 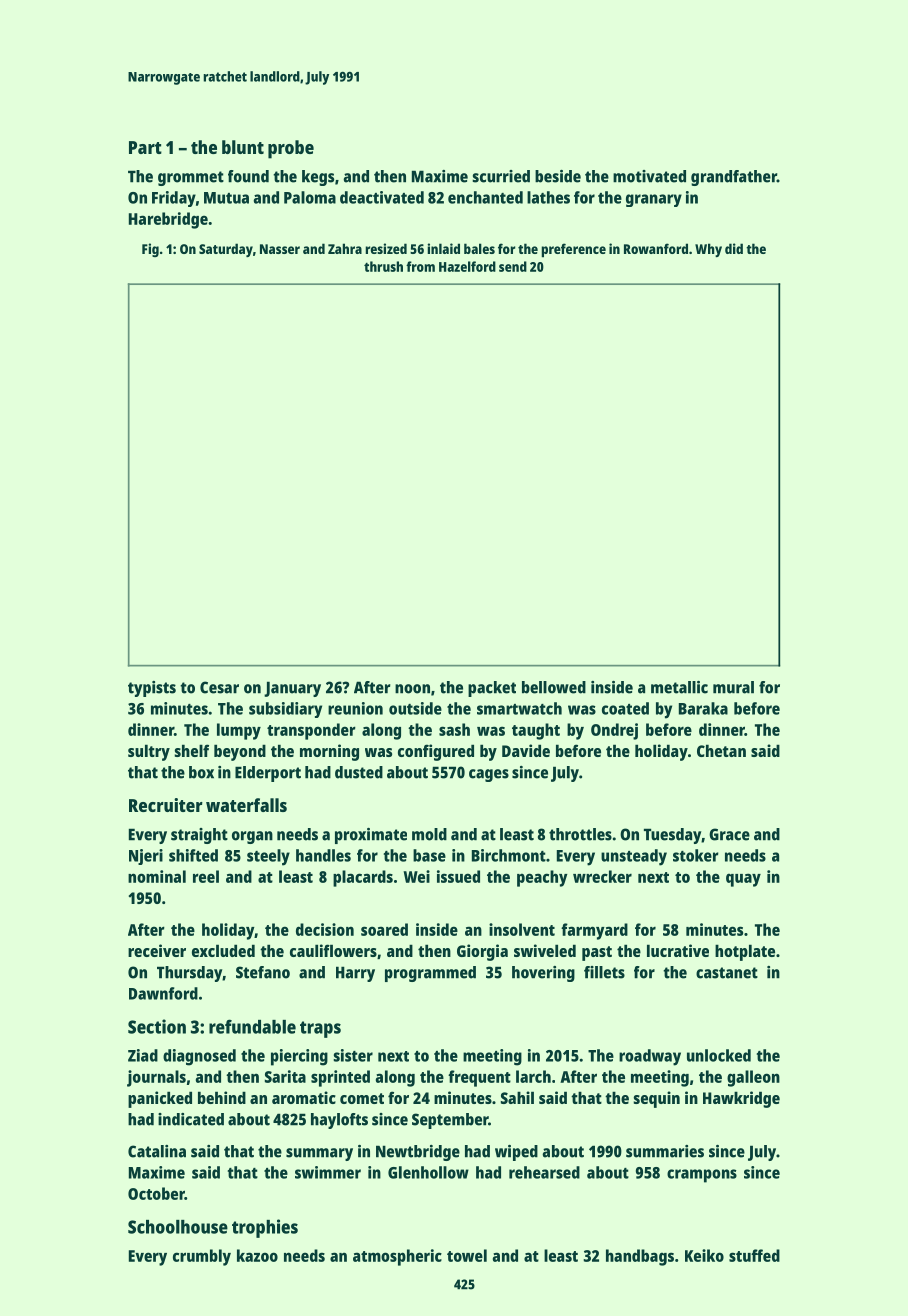 What do you see at coordinates (573, 250) in the document?
I see `preference` at bounding box center [573, 250].
